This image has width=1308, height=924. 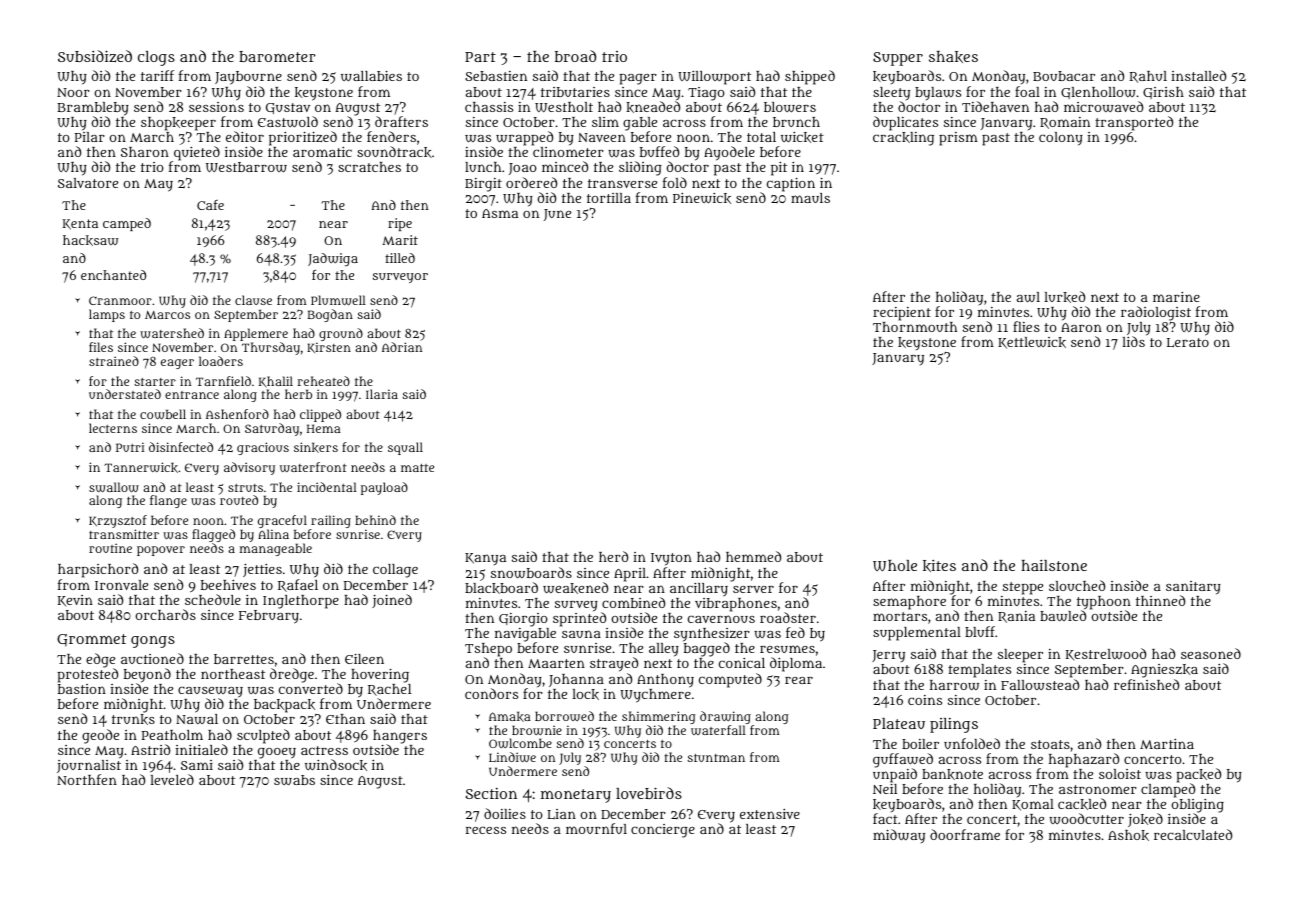 What do you see at coordinates (382, 394) in the image?
I see `Ilaria` at bounding box center [382, 394].
